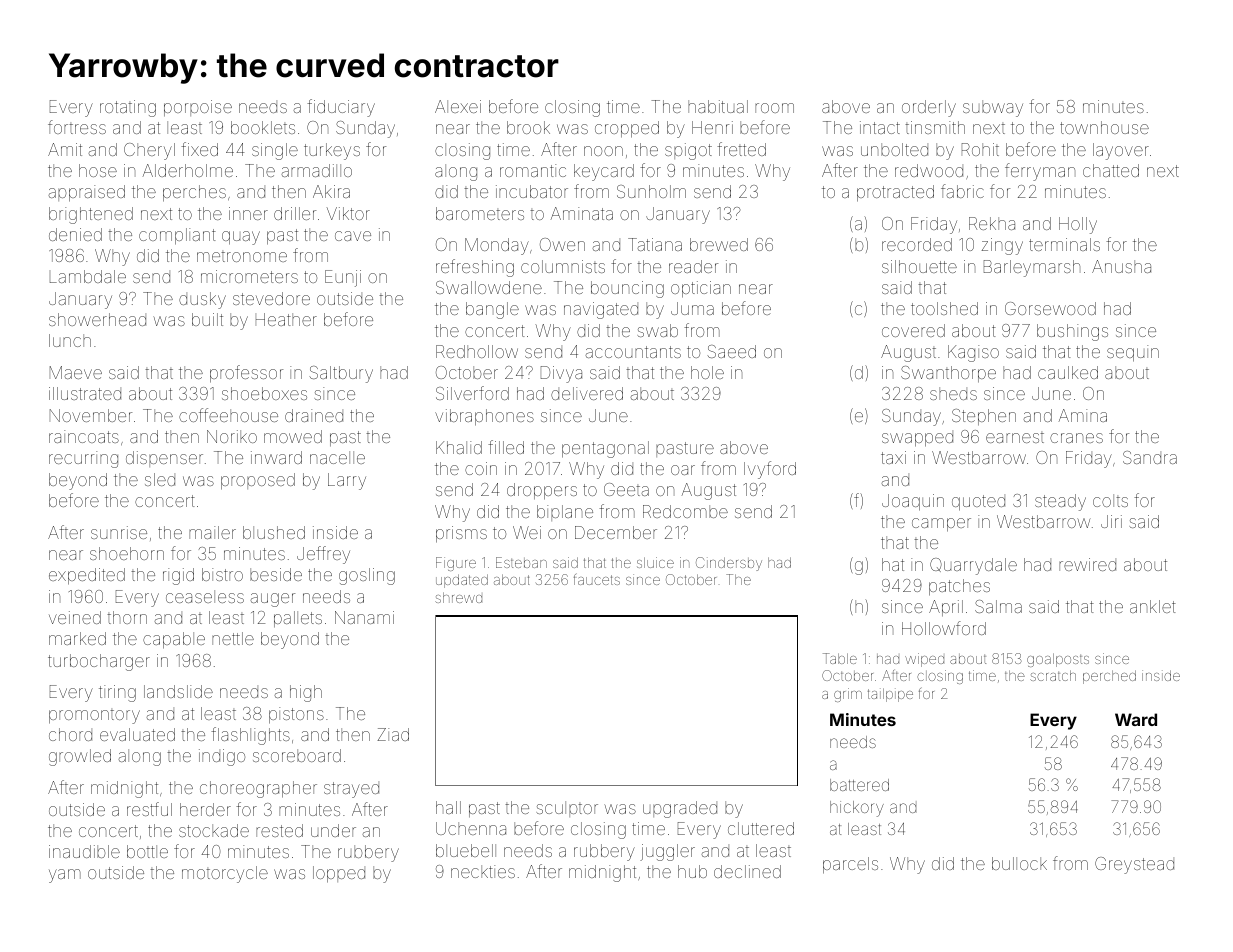 The image size is (1233, 952). What do you see at coordinates (1134, 865) in the screenshot?
I see `Greystead` at bounding box center [1134, 865].
